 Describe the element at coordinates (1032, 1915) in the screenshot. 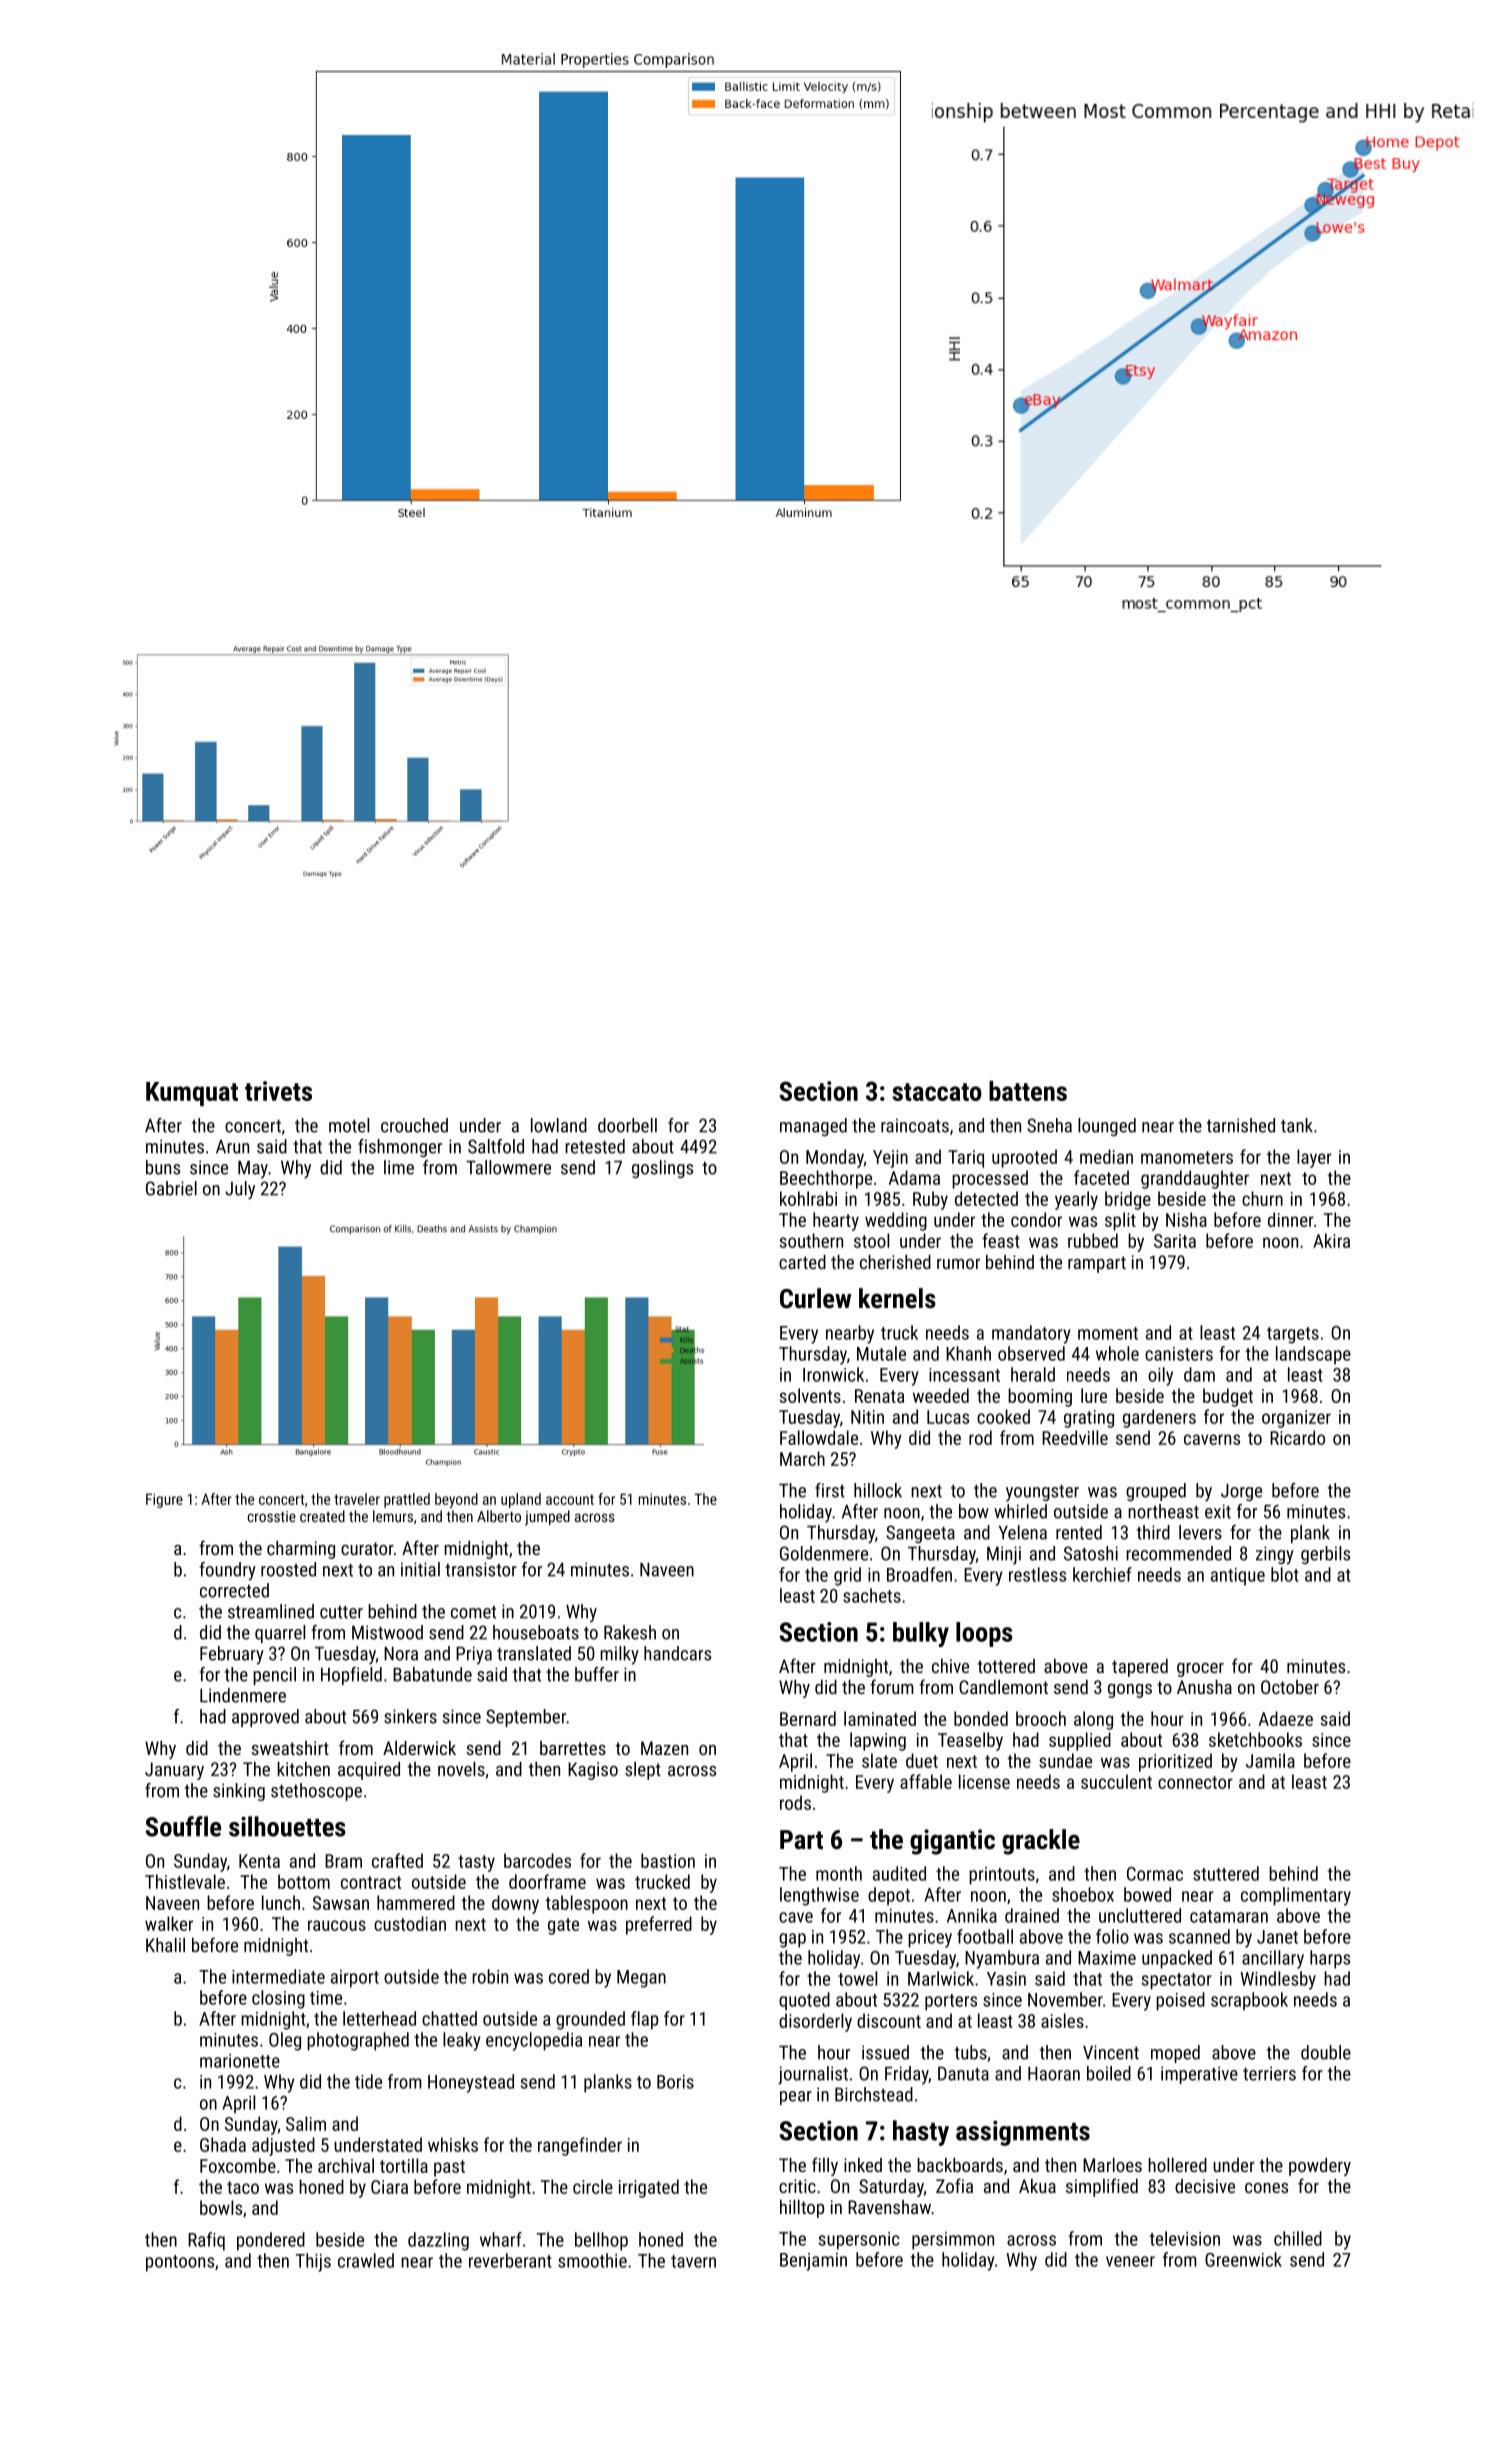

I see `drained` at that location.
